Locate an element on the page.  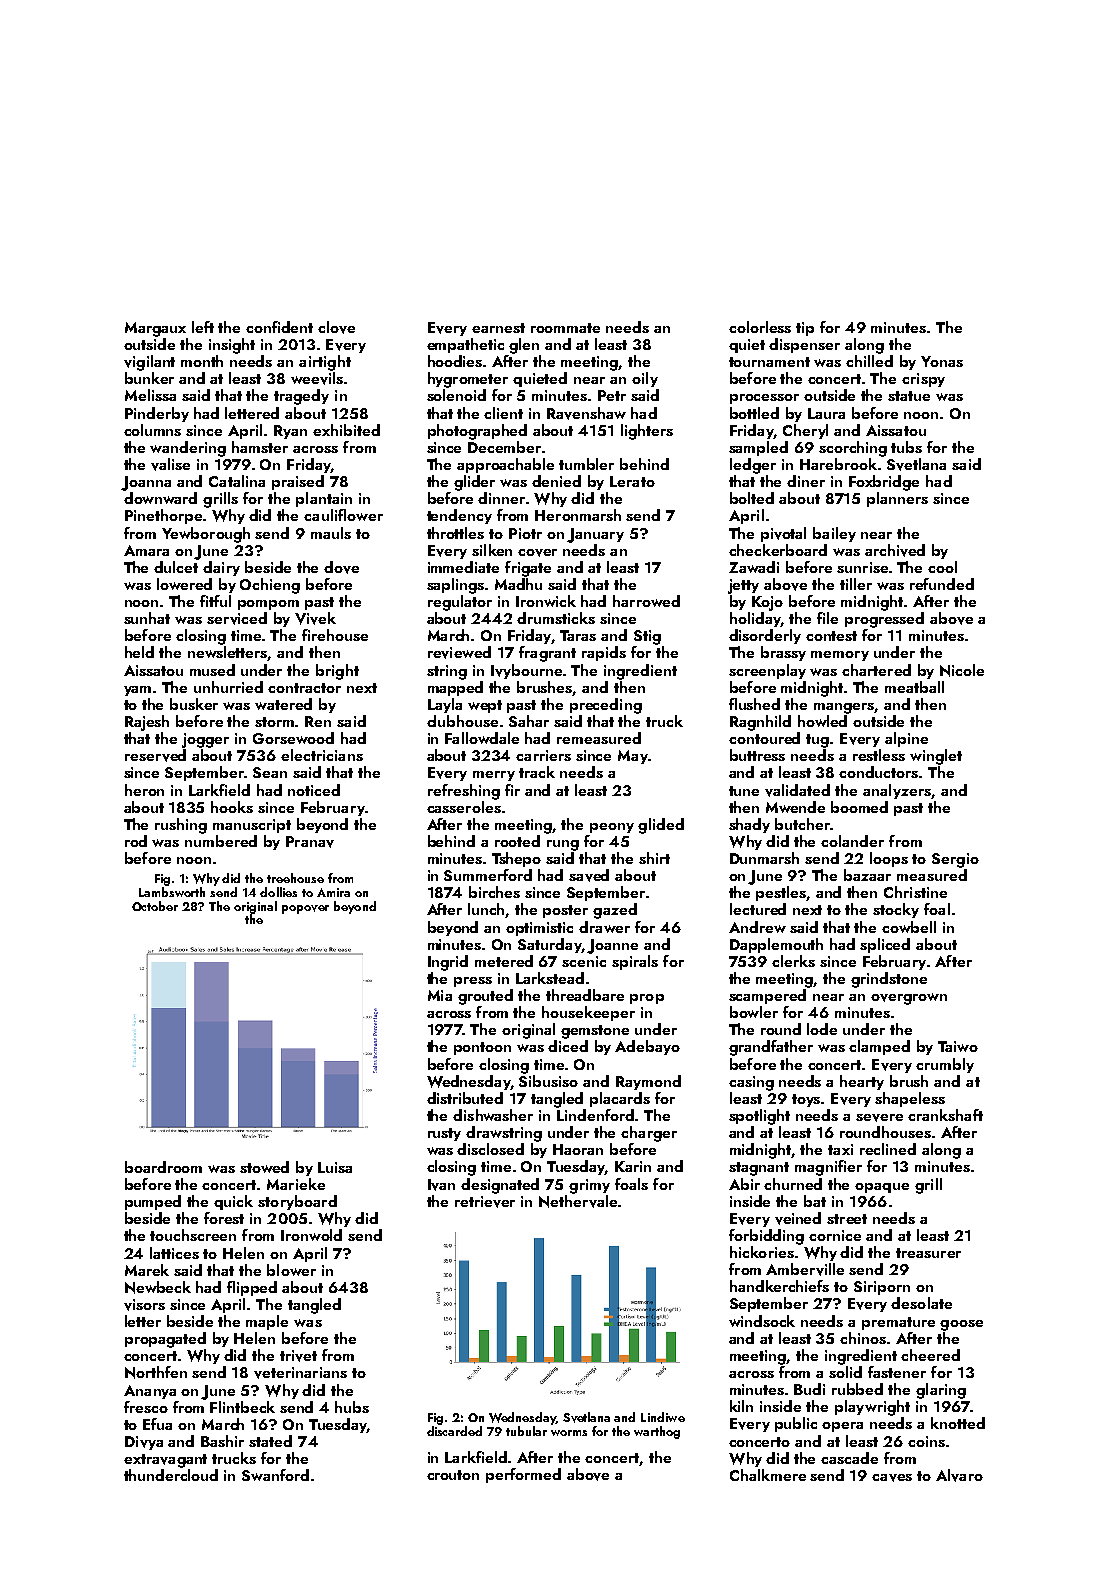
charger is located at coordinates (649, 1134).
